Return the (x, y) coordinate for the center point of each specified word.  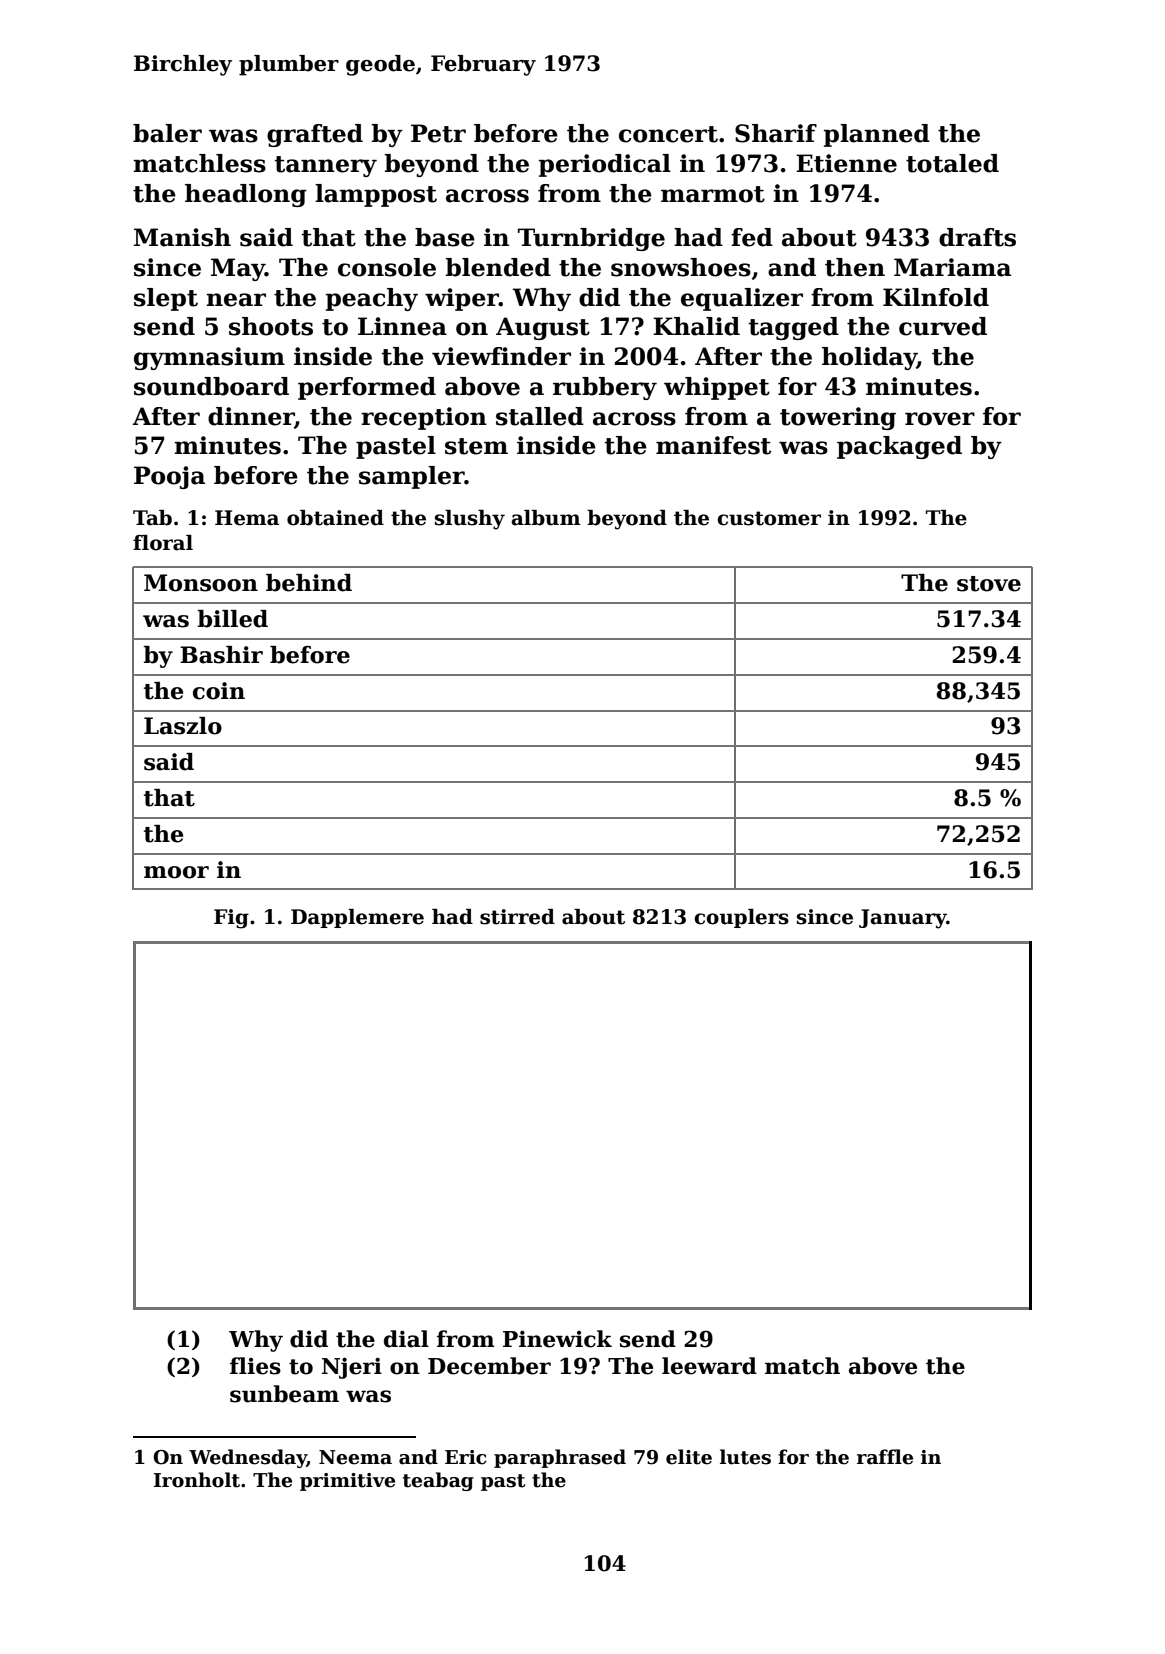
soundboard (211, 386)
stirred (517, 917)
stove (989, 584)
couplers (741, 918)
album (546, 518)
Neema (355, 1457)
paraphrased (560, 1458)
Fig (231, 919)
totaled (952, 163)
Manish (182, 237)
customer (769, 518)
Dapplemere (357, 918)
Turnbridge (591, 239)
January (903, 919)
